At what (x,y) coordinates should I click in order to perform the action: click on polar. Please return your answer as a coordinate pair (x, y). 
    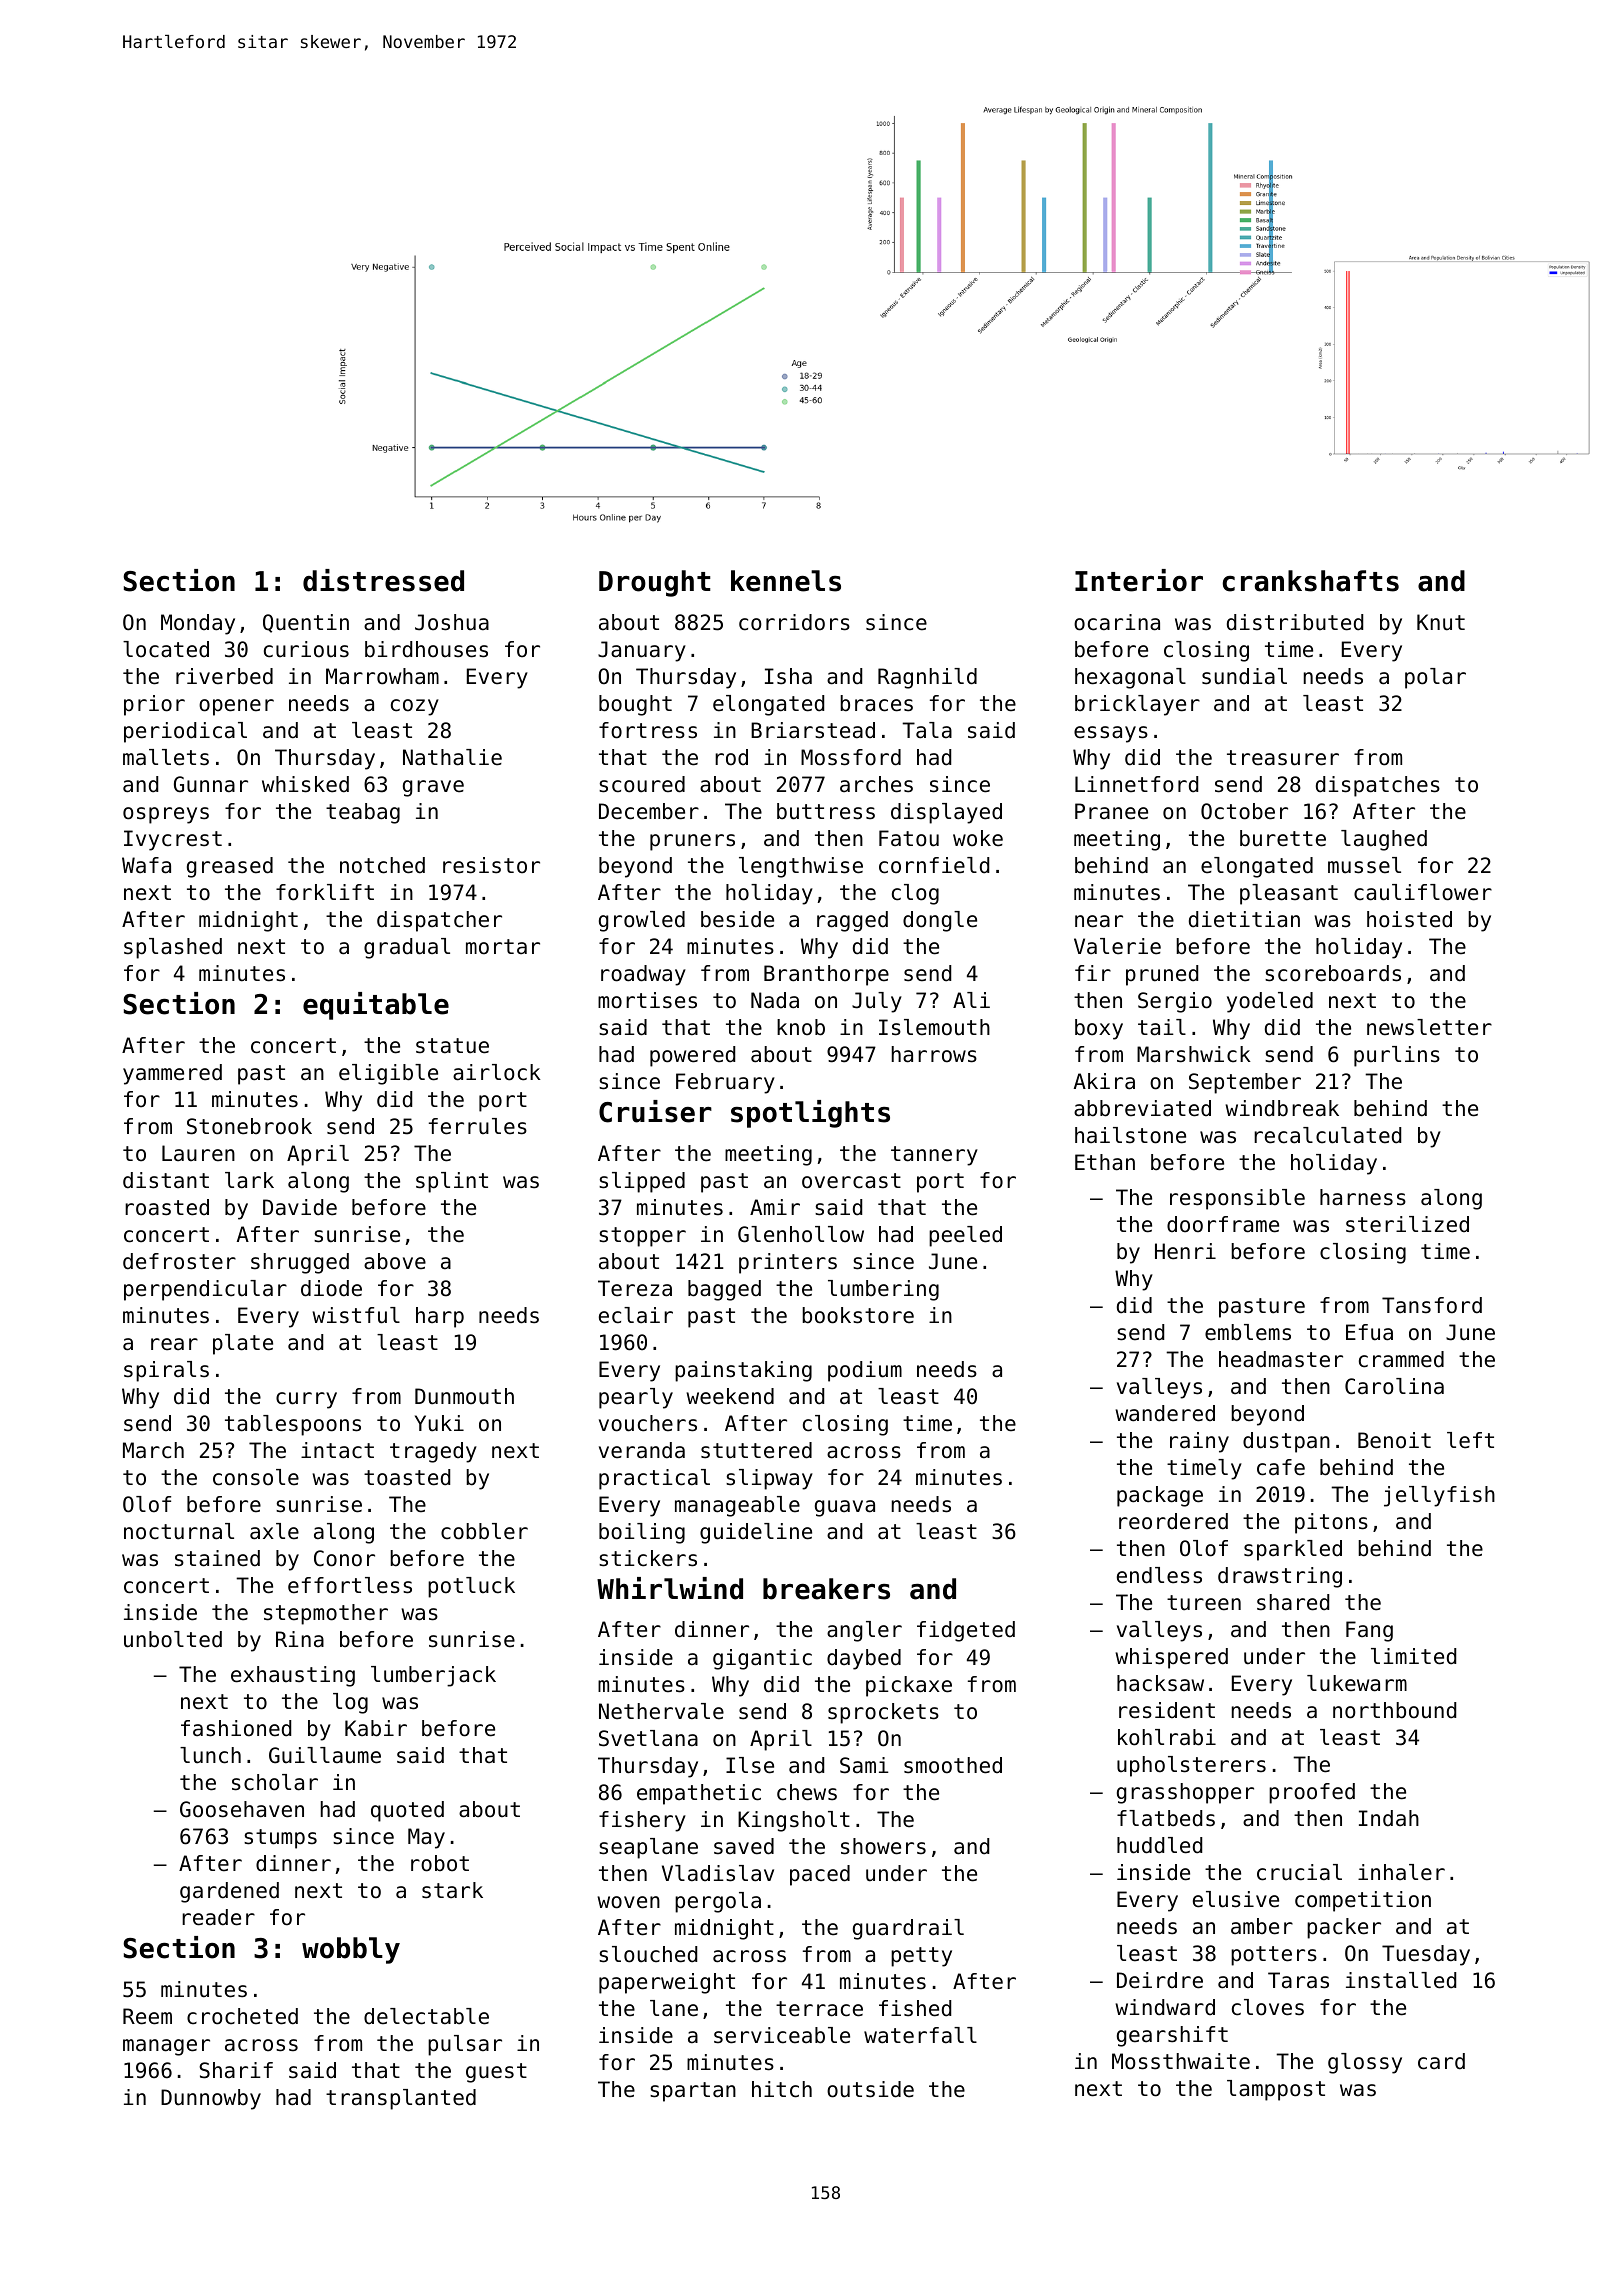
    Looking at the image, I should click on (1435, 678).
